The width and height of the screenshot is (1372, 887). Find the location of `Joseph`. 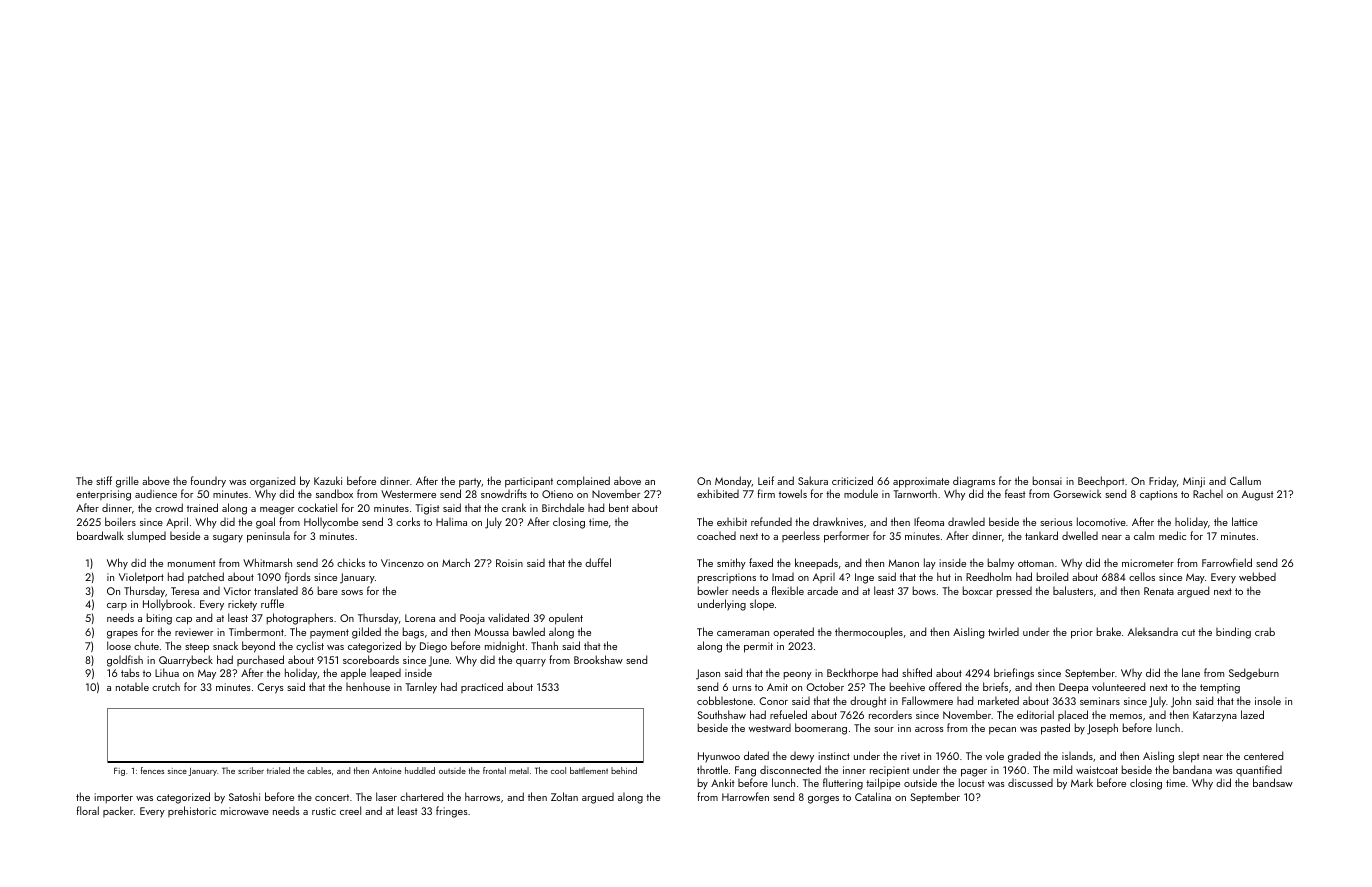

Joseph is located at coordinates (1102, 729).
